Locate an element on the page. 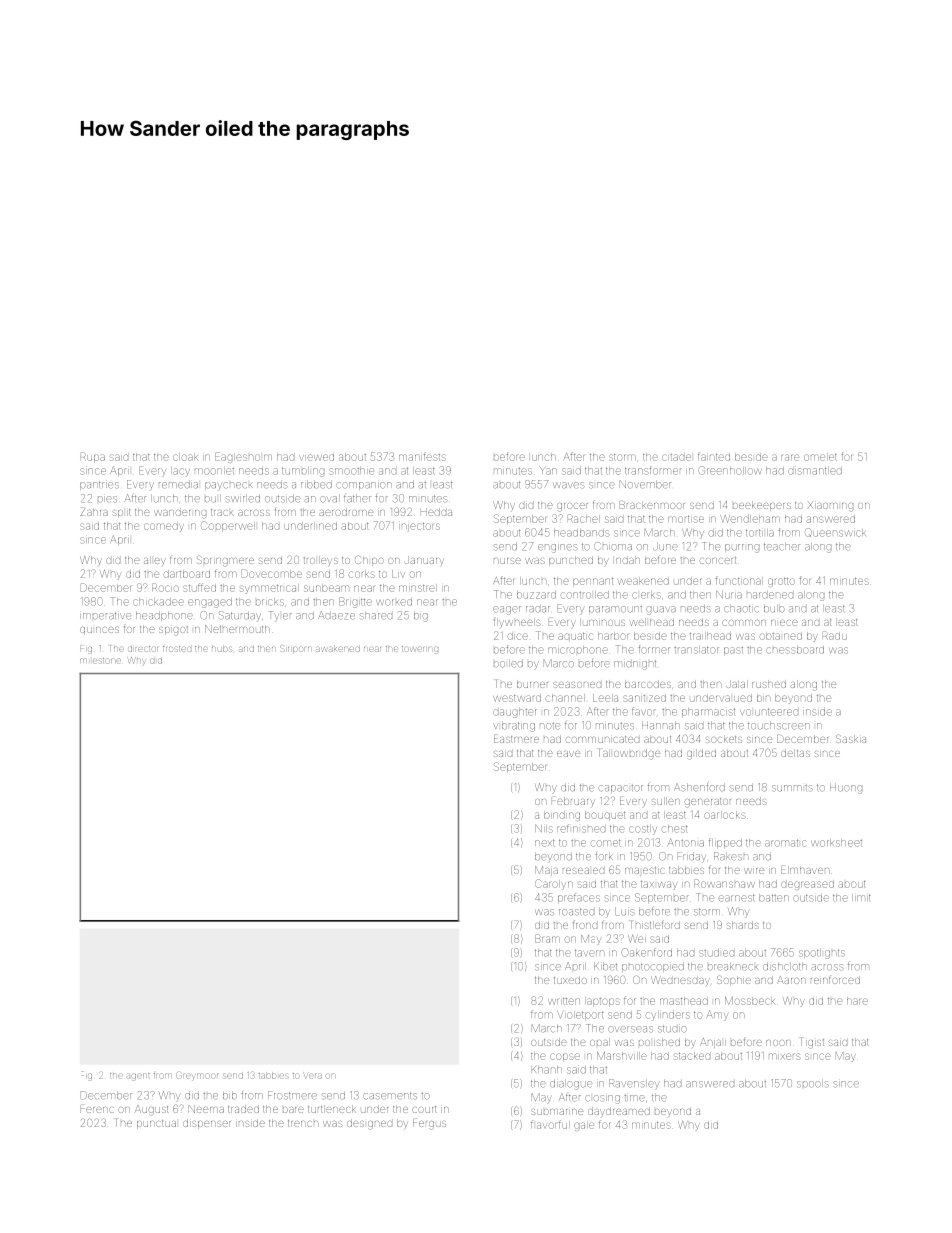 This image has width=952, height=1233. fork is located at coordinates (604, 856).
